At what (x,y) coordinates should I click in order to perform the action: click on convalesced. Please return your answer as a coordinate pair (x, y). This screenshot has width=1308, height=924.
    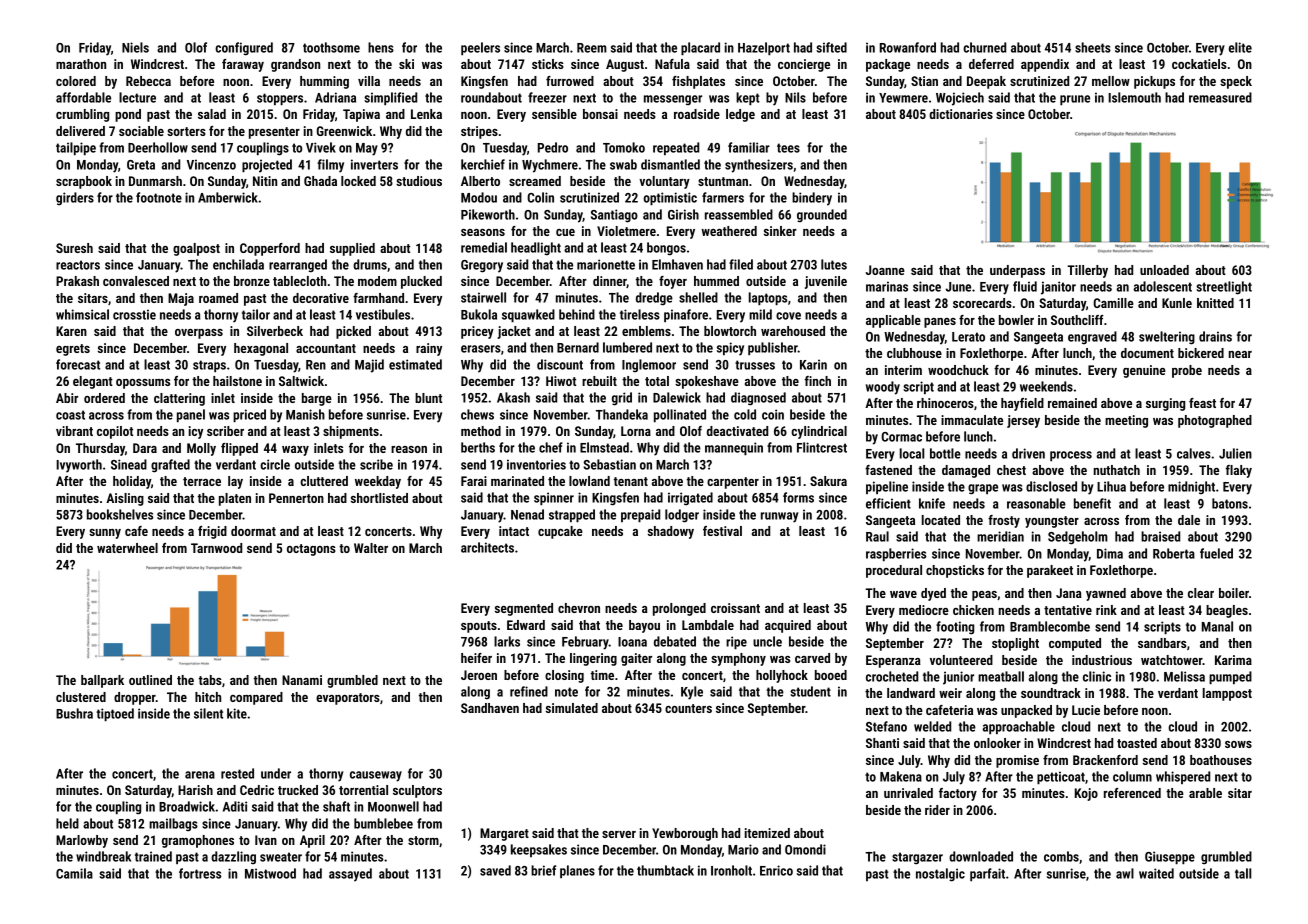
    Looking at the image, I should click on (136, 281).
